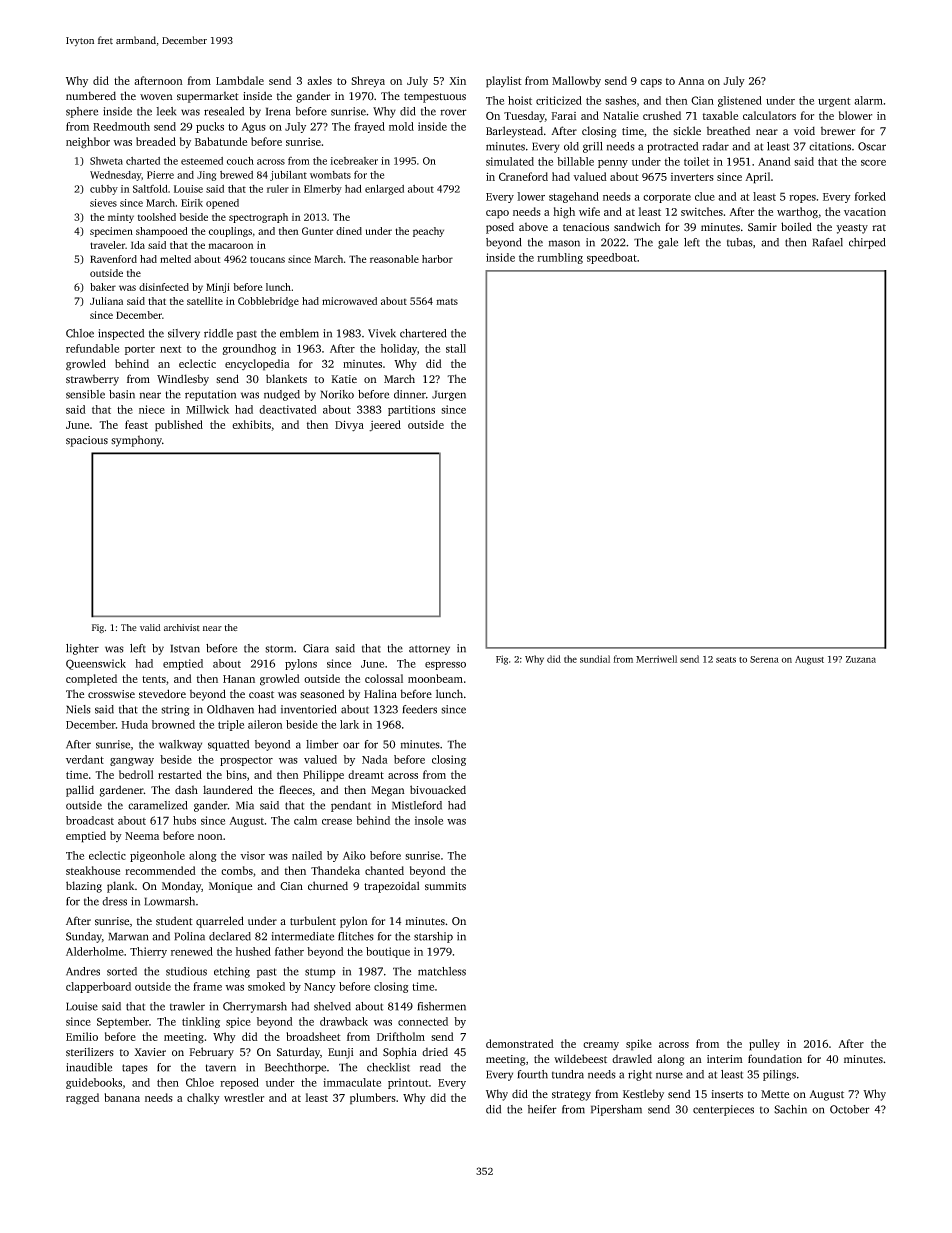  I want to click on storm, so click(279, 649).
